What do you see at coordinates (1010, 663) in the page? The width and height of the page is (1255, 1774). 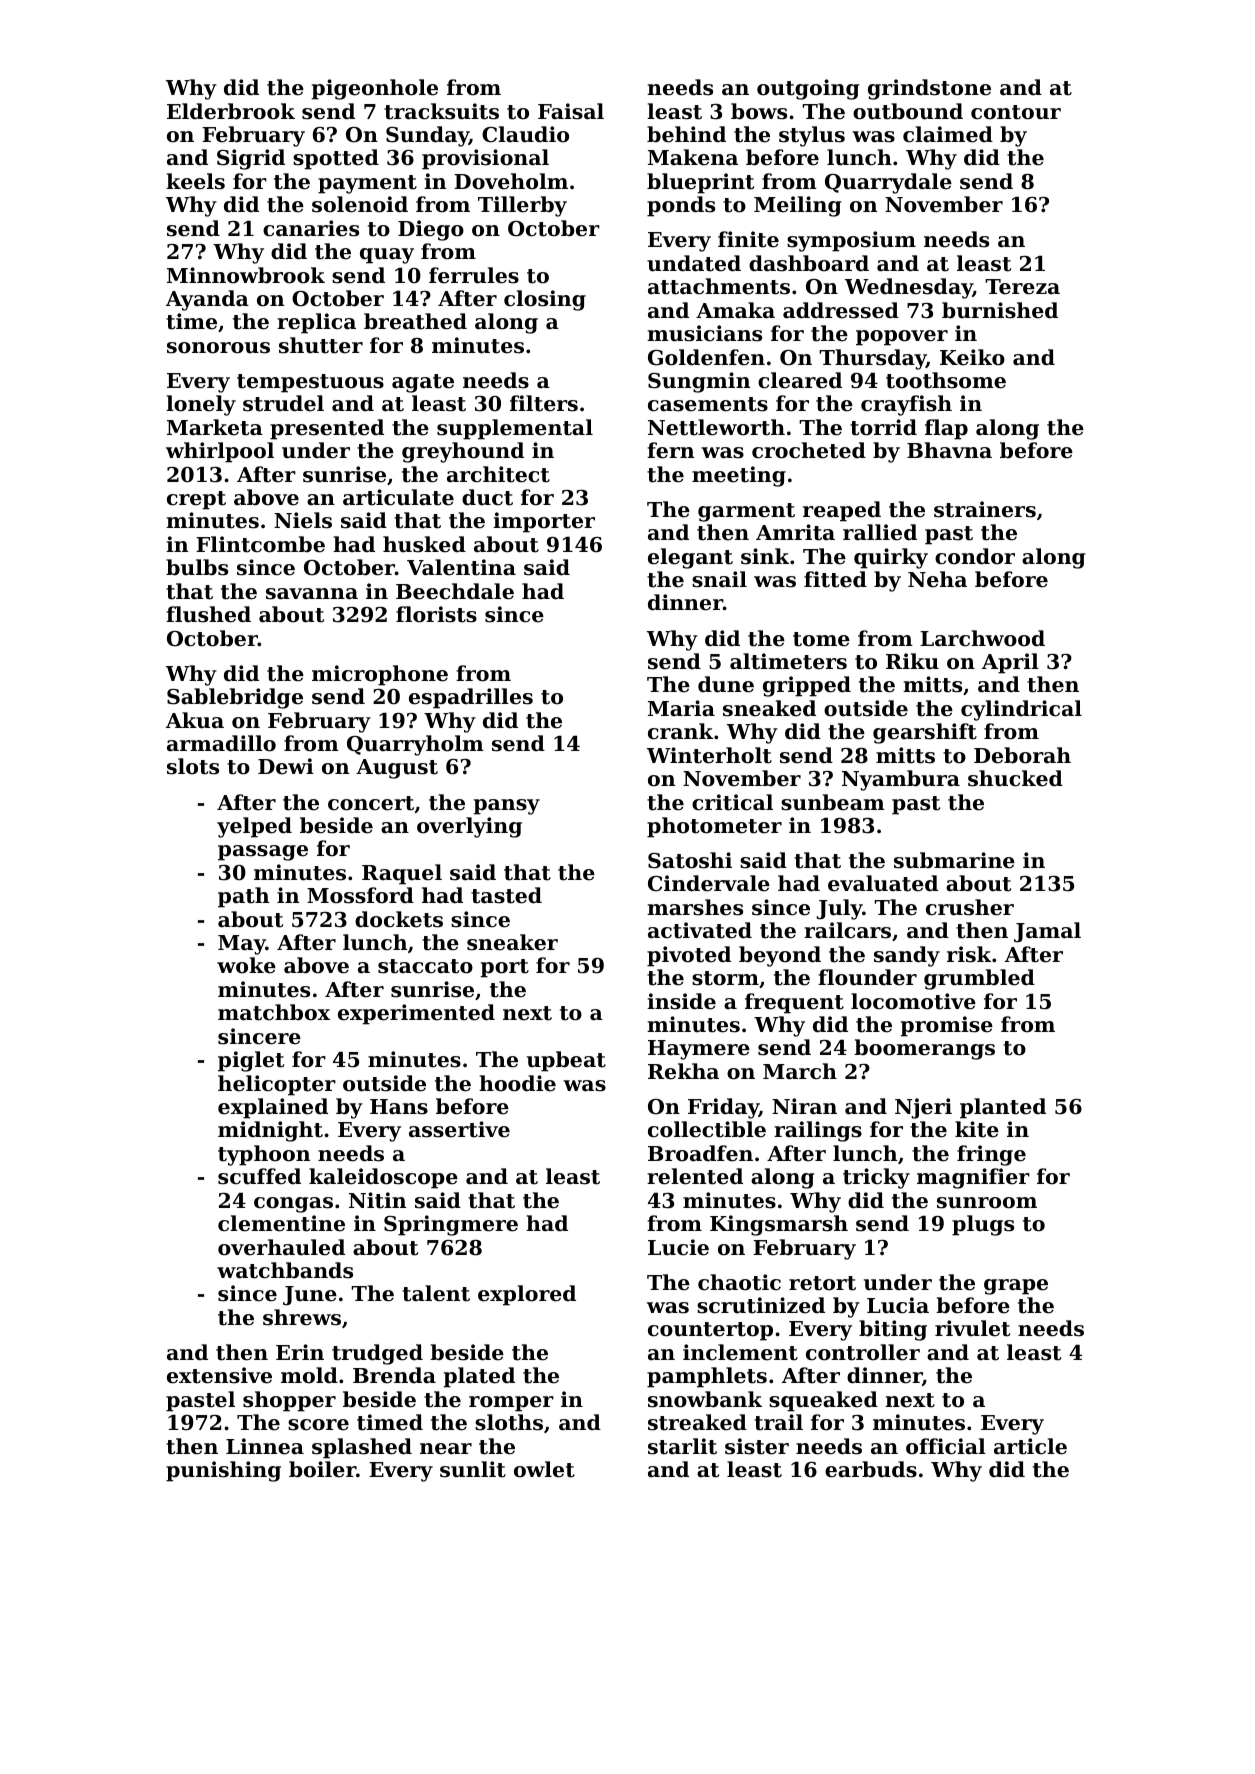 I see `April` at bounding box center [1010, 663].
